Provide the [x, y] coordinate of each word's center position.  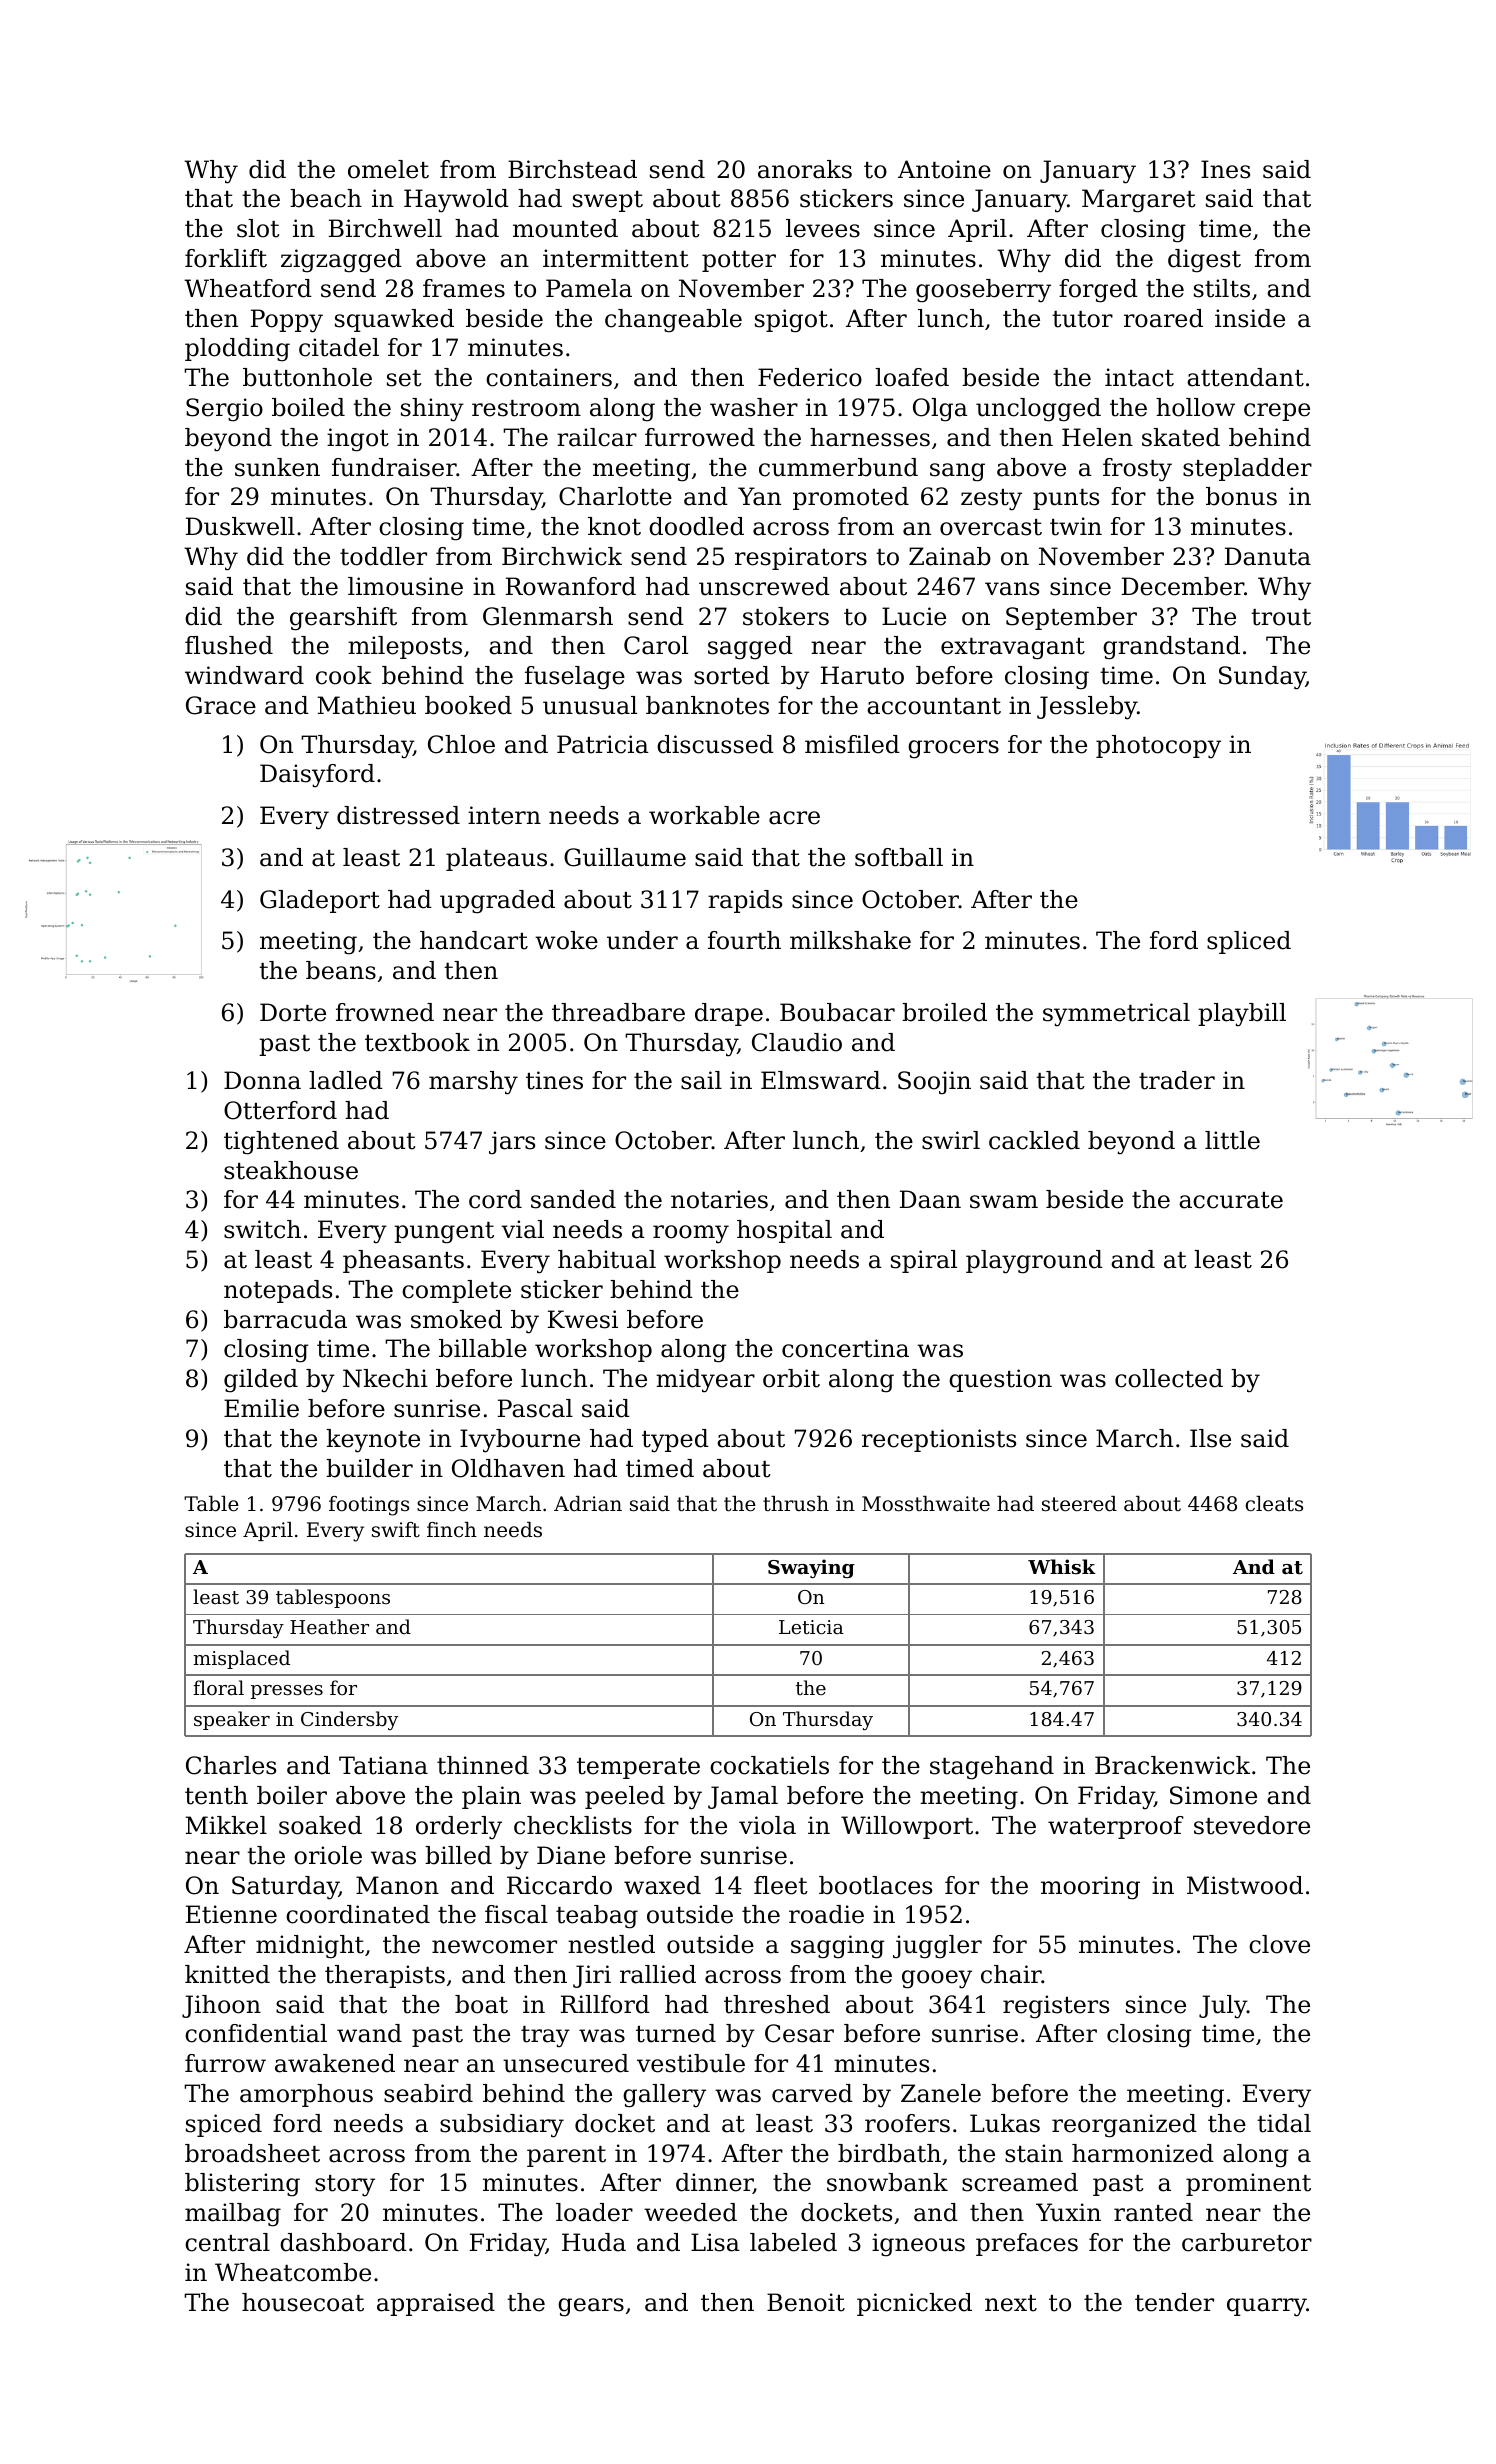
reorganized [1124, 2126]
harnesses [870, 437]
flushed [229, 645]
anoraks [805, 169]
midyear [705, 1381]
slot [258, 228]
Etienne [231, 1914]
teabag [597, 1917]
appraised [436, 2304]
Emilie [261, 1408]
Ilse [1210, 1438]
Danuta [1268, 556]
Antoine [944, 169]
